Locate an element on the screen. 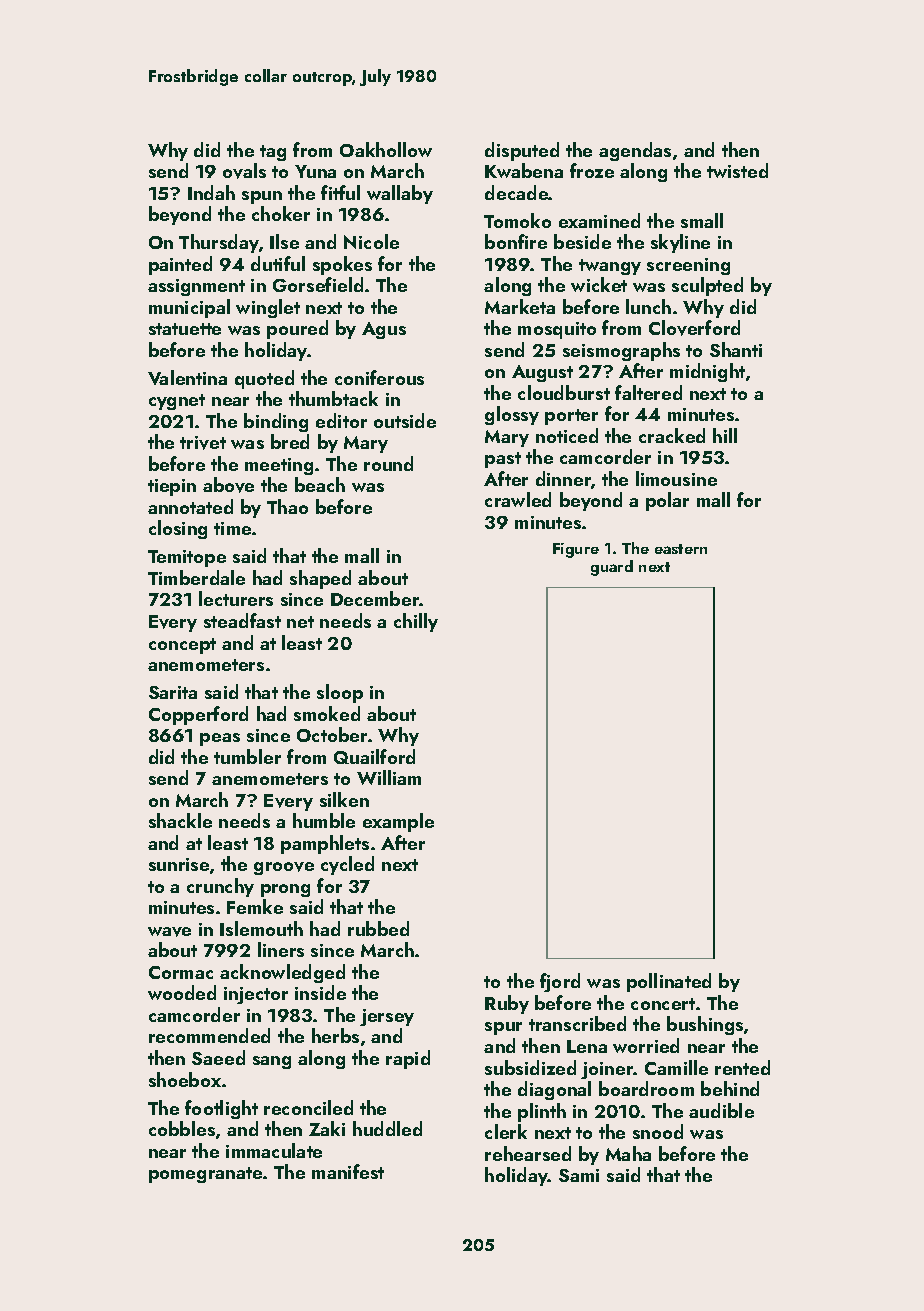 The width and height of the screenshot is (924, 1311). pollinated is located at coordinates (669, 982).
